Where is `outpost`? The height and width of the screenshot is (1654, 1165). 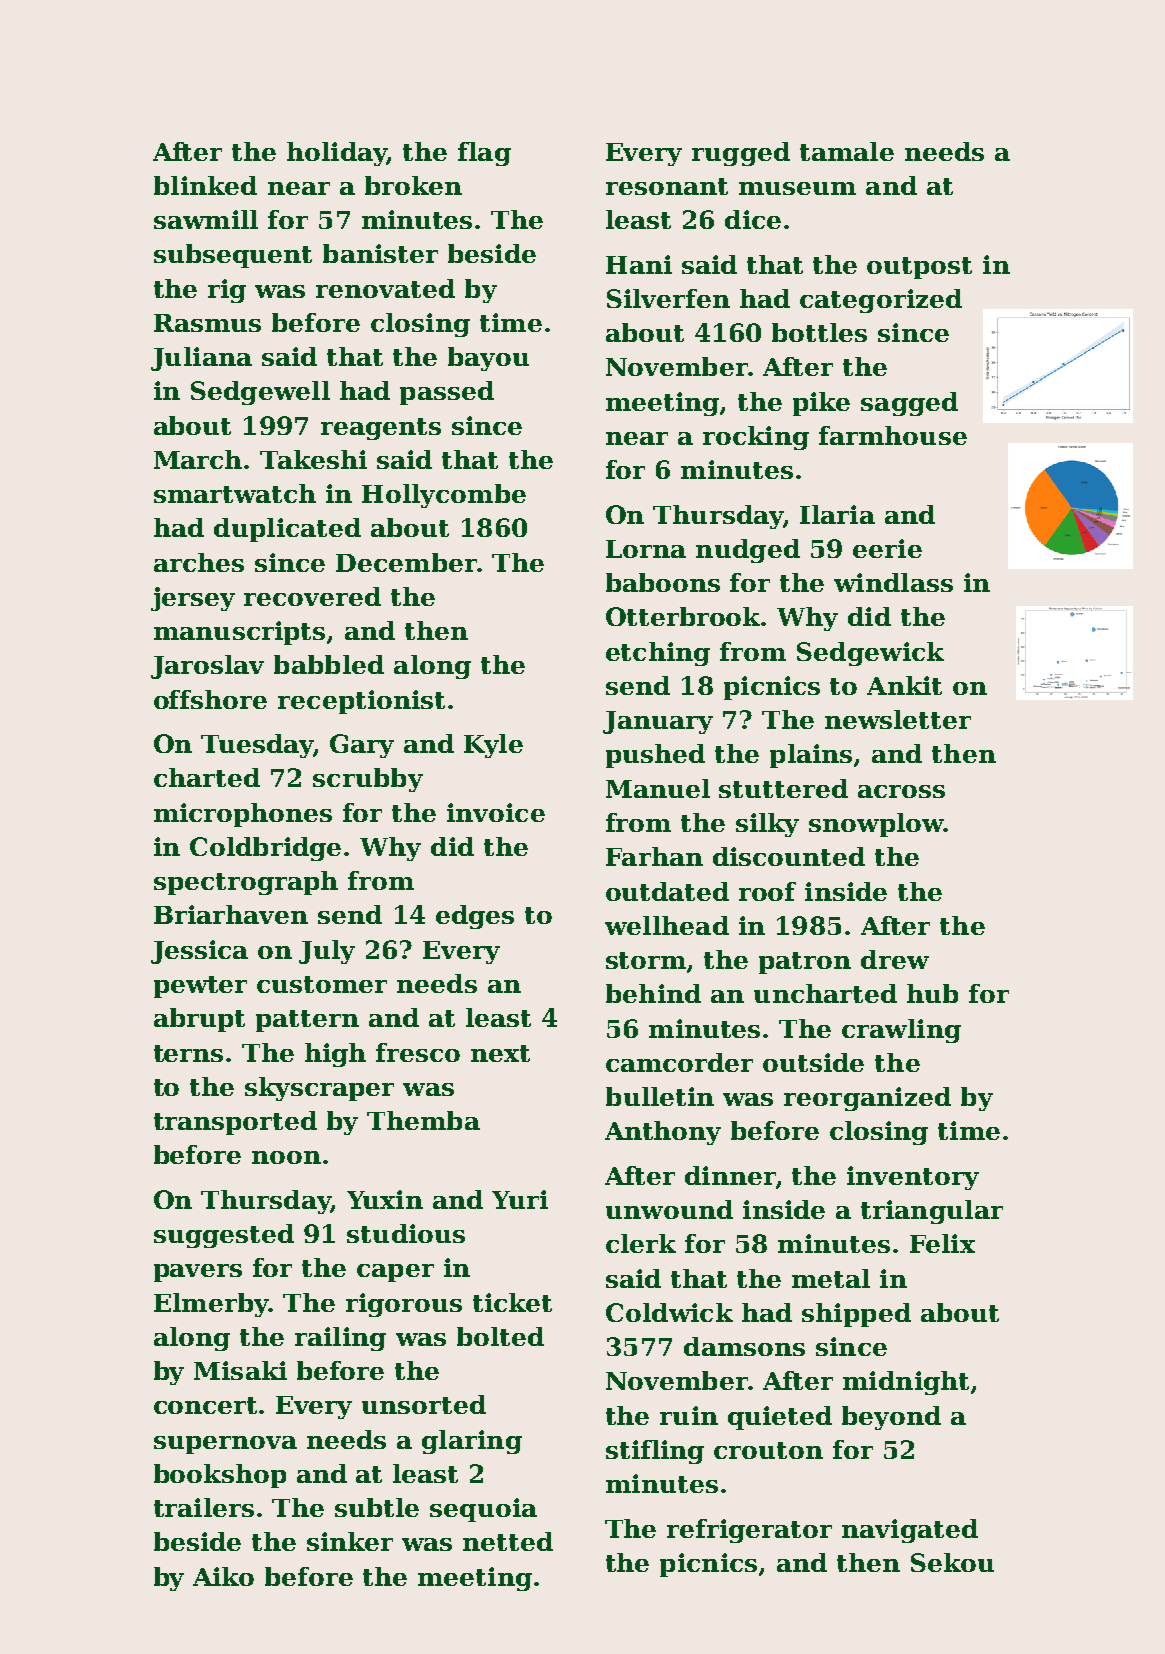 outpost is located at coordinates (919, 268).
